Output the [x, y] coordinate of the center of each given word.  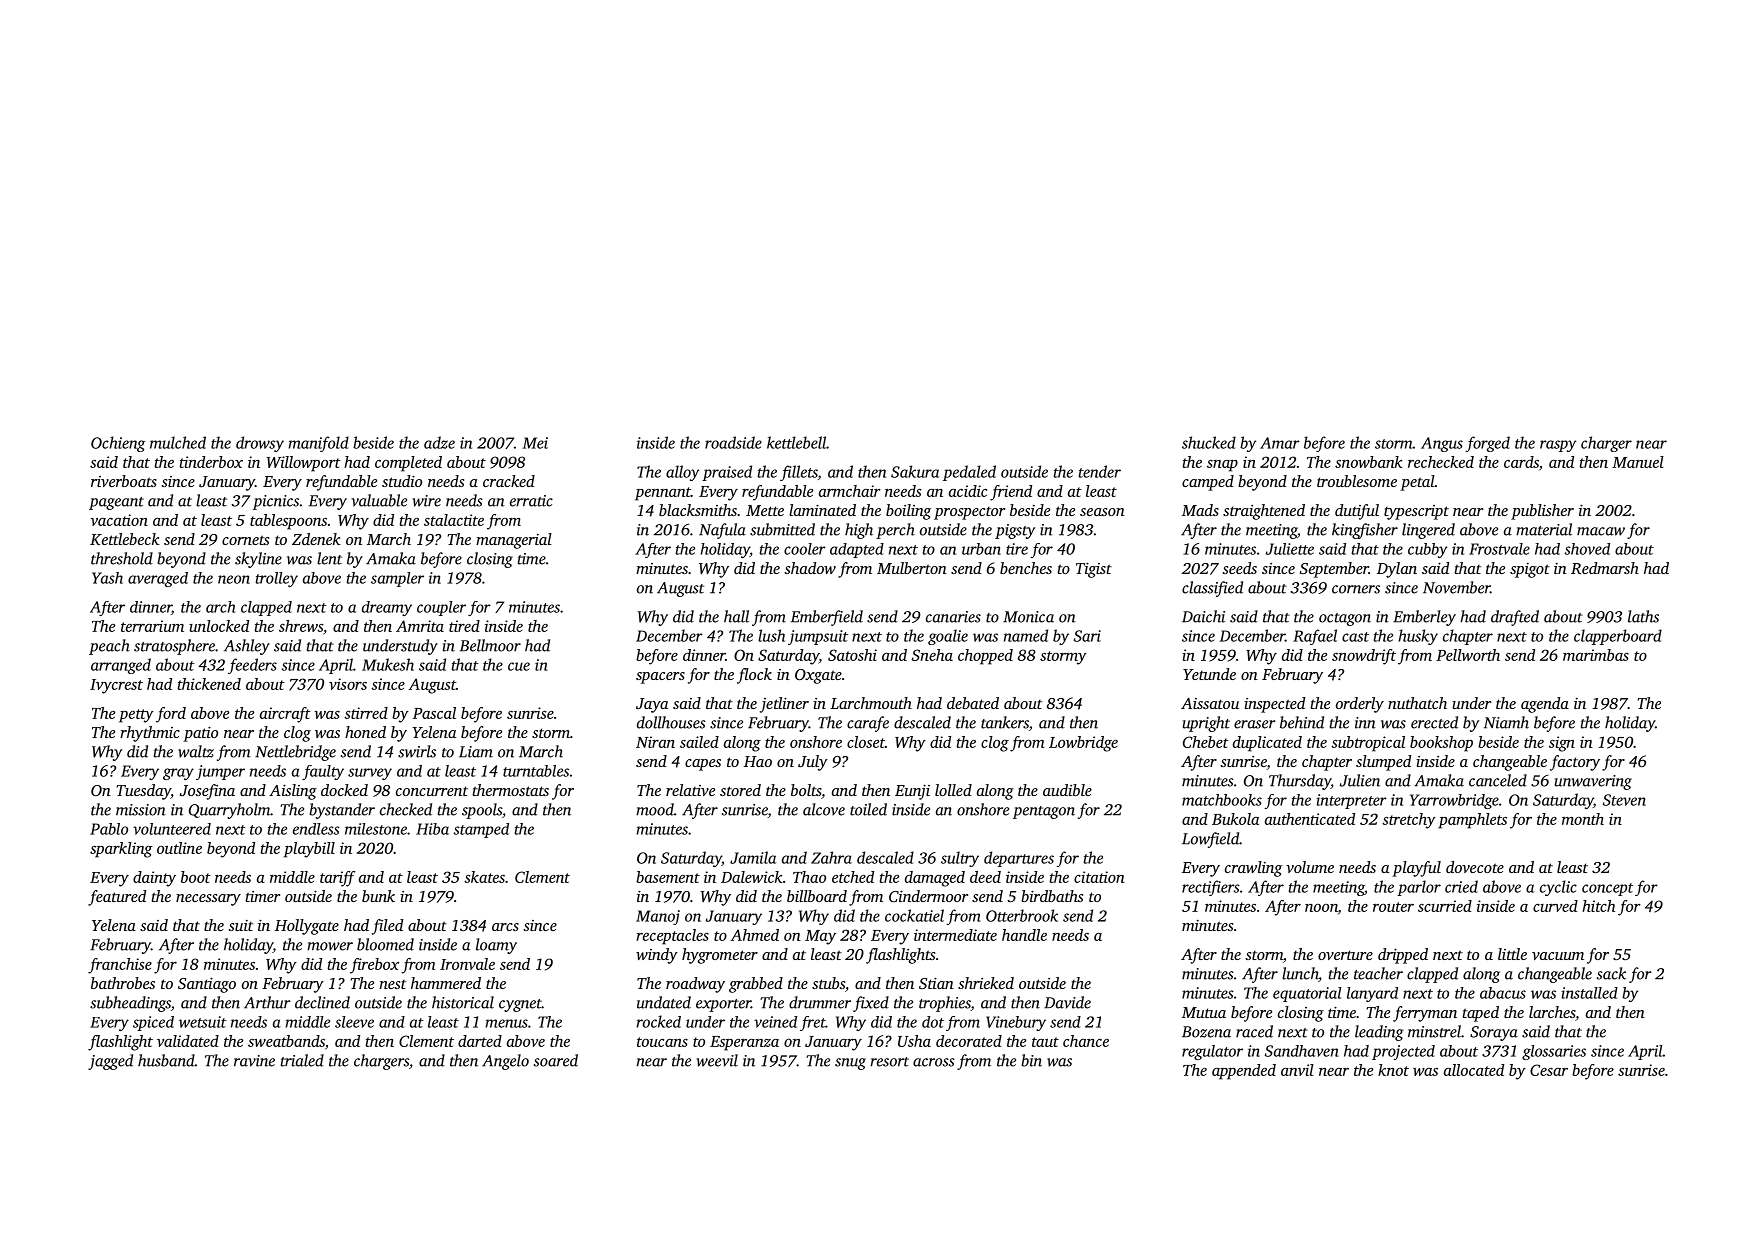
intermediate [955, 935]
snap [1222, 466]
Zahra [831, 857]
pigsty [1015, 531]
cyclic [1558, 888]
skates [484, 877]
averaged [158, 579]
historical [463, 1002]
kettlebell [796, 442]
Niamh [1506, 722]
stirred [366, 713]
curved [1555, 906]
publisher [1542, 512]
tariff [337, 879]
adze [439, 442]
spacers [660, 678]
